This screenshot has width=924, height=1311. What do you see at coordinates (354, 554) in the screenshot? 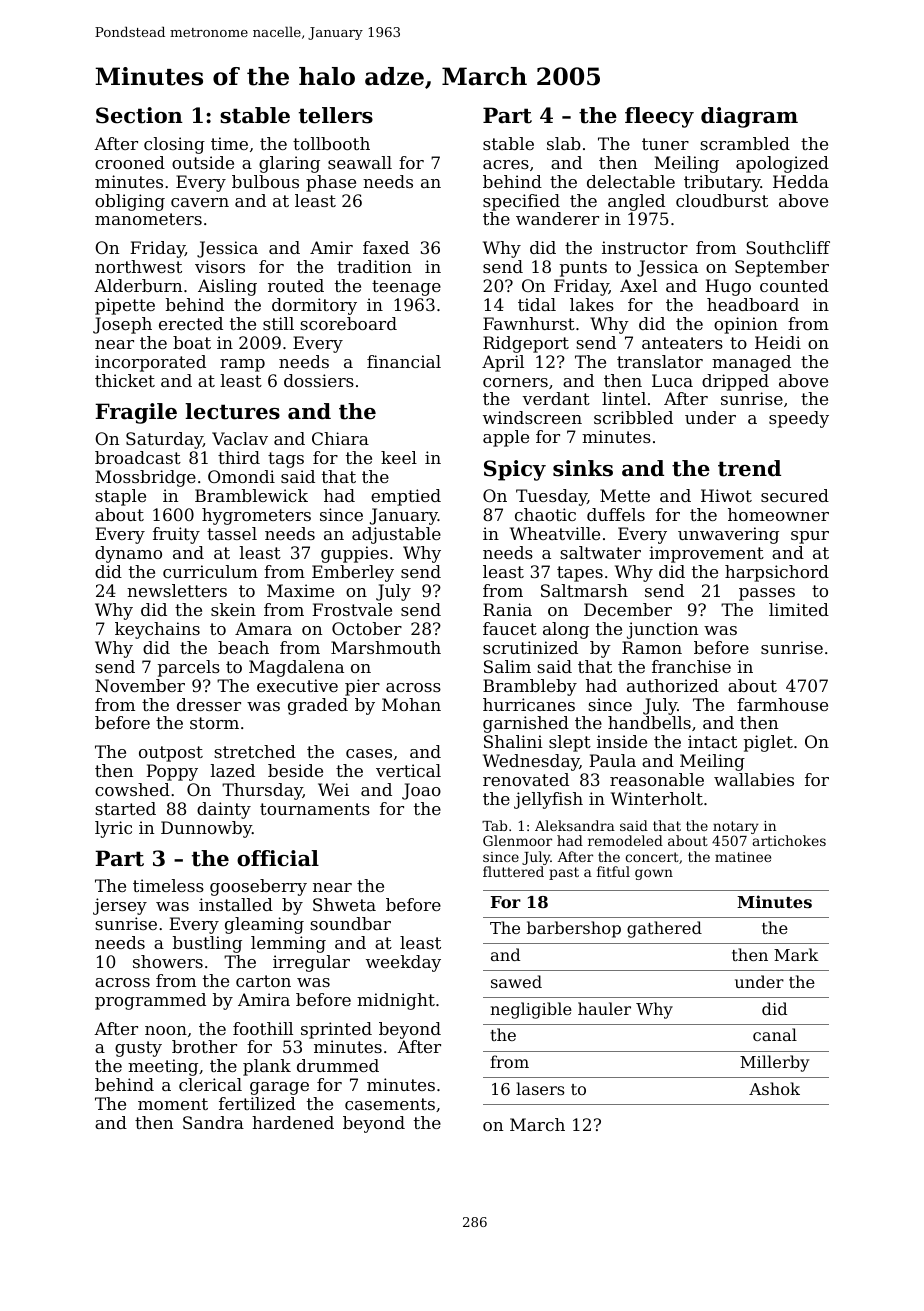
I see `guppies` at bounding box center [354, 554].
